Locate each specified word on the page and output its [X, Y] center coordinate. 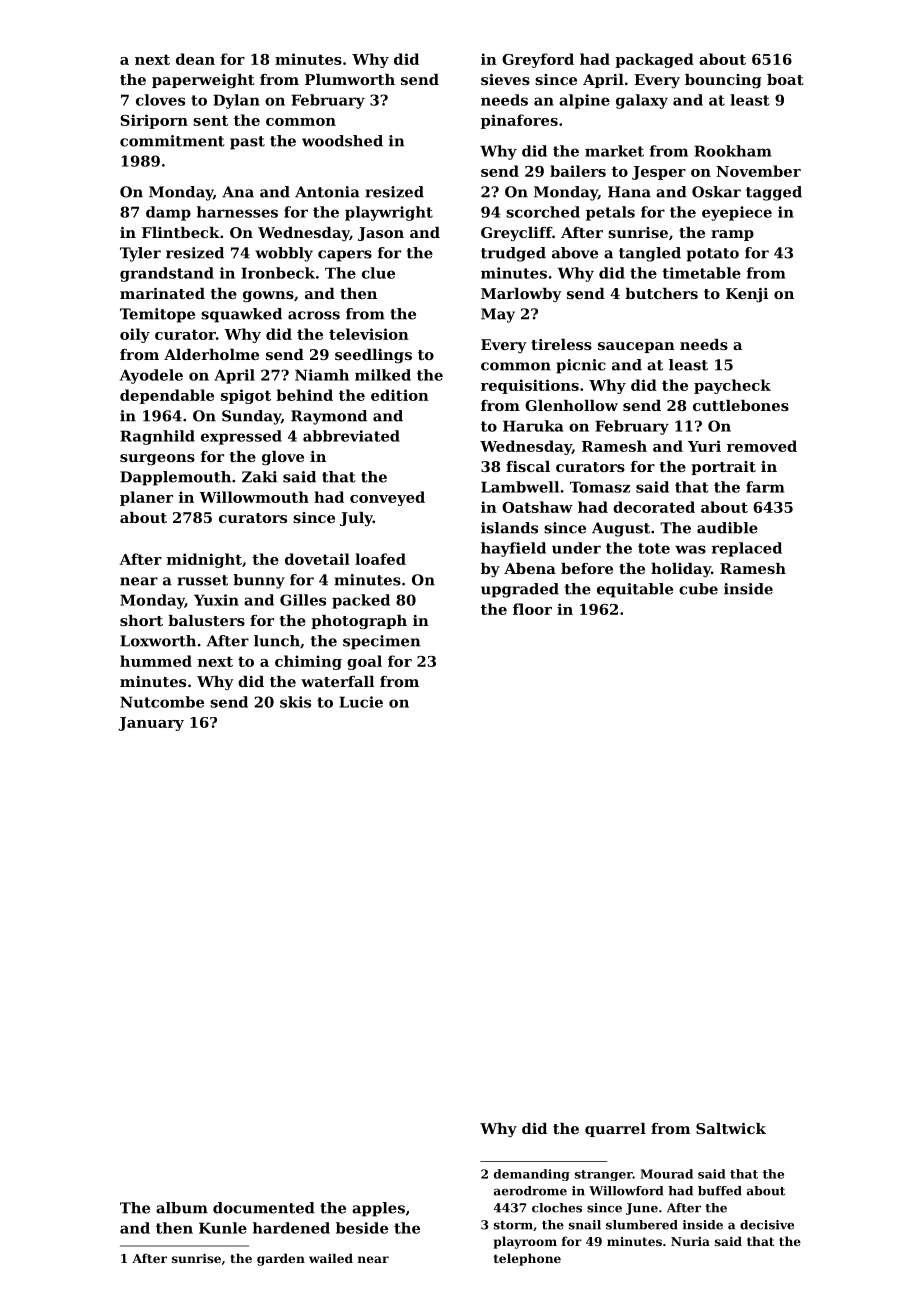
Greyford [538, 60]
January [151, 724]
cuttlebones [741, 405]
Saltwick [731, 1128]
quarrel [615, 1130]
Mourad [667, 1174]
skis [295, 702]
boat [785, 79]
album [182, 1208]
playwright [389, 213]
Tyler [140, 254]
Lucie [361, 702]
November [758, 171]
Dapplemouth [175, 478]
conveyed [387, 498]
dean [195, 59]
